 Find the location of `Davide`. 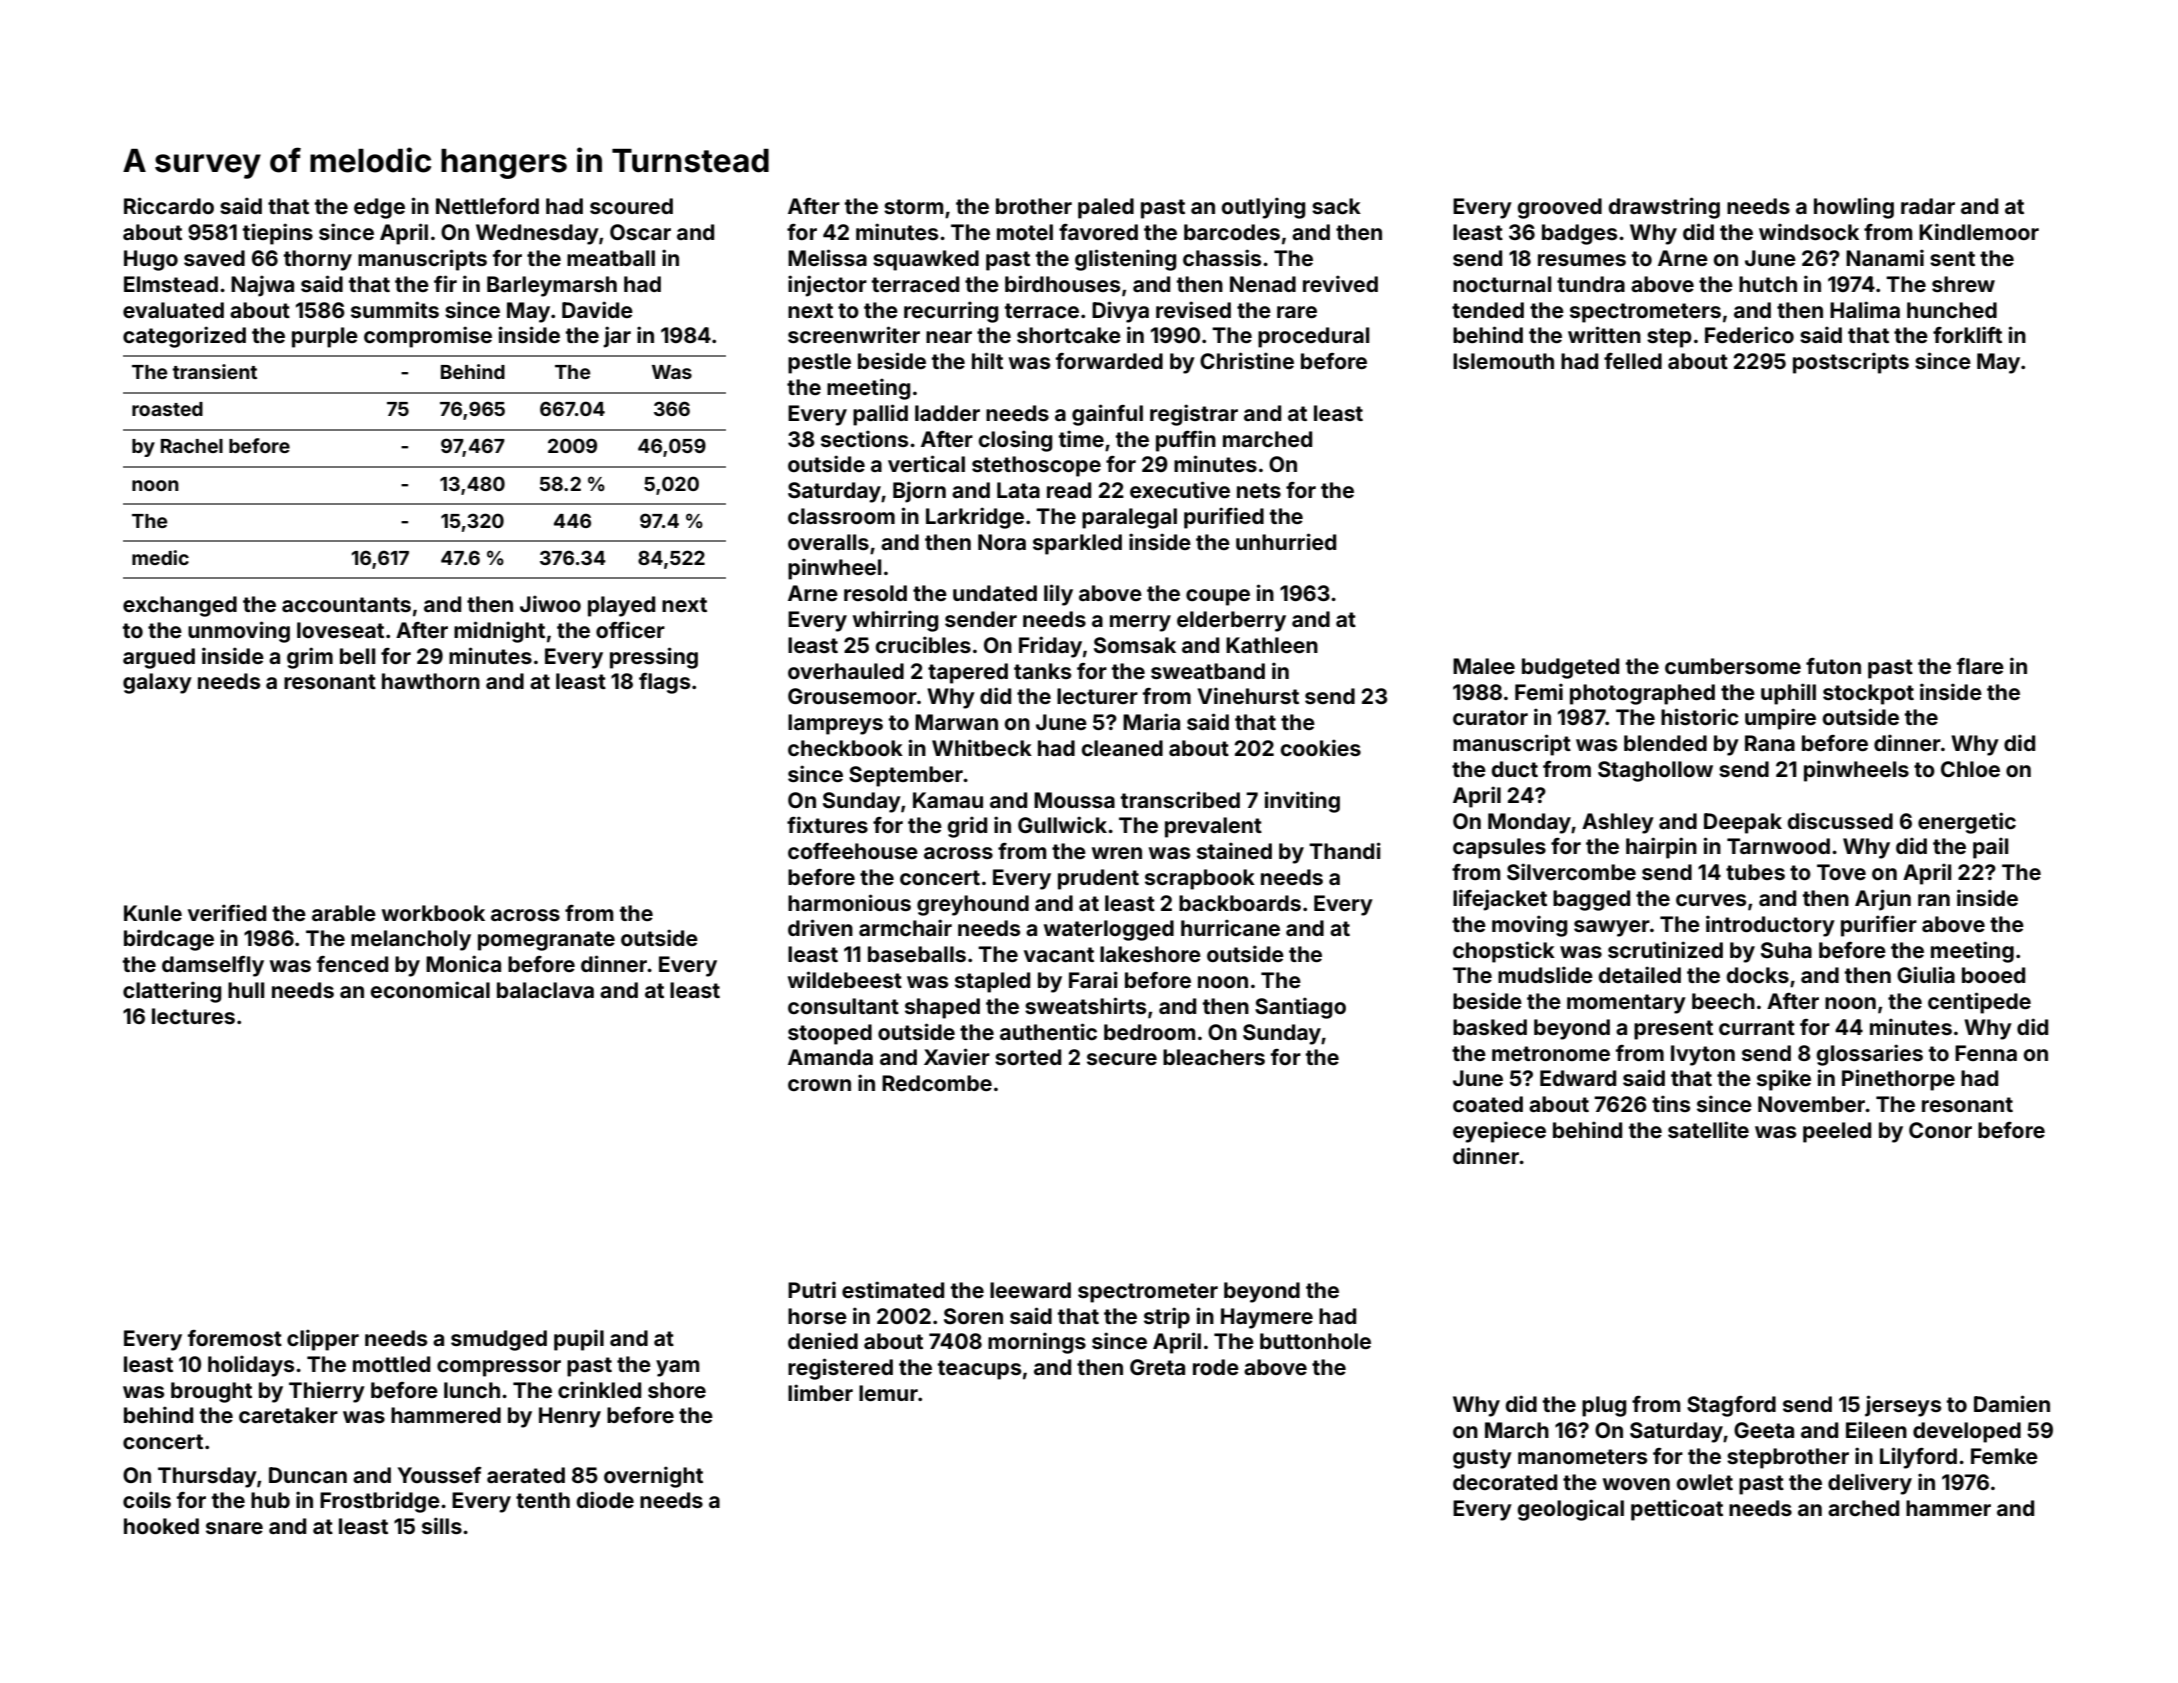

Davide is located at coordinates (597, 309).
